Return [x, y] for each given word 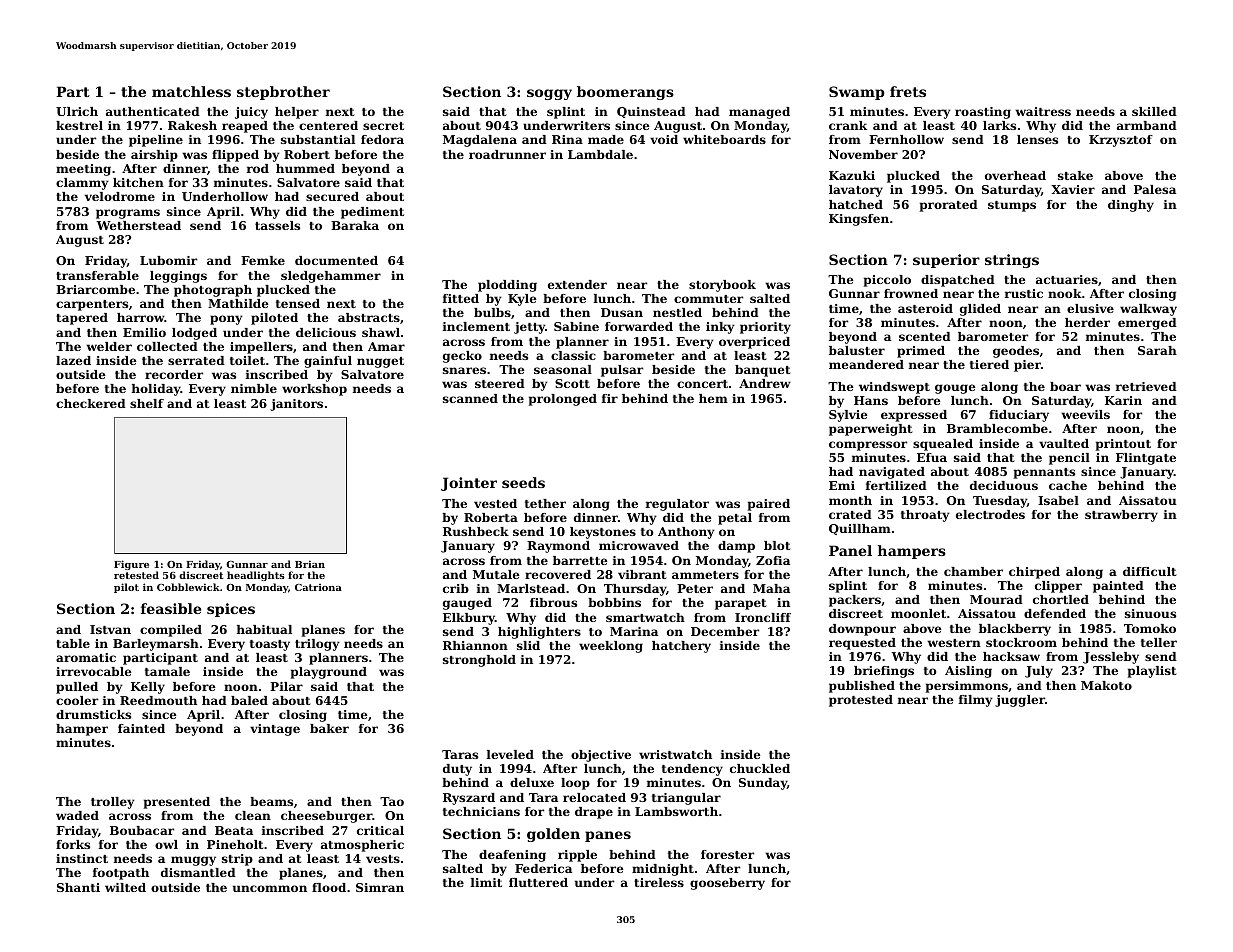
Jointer [469, 484]
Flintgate [1146, 459]
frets [908, 91]
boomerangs [625, 93]
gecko [462, 357]
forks [73, 844]
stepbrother [283, 93]
